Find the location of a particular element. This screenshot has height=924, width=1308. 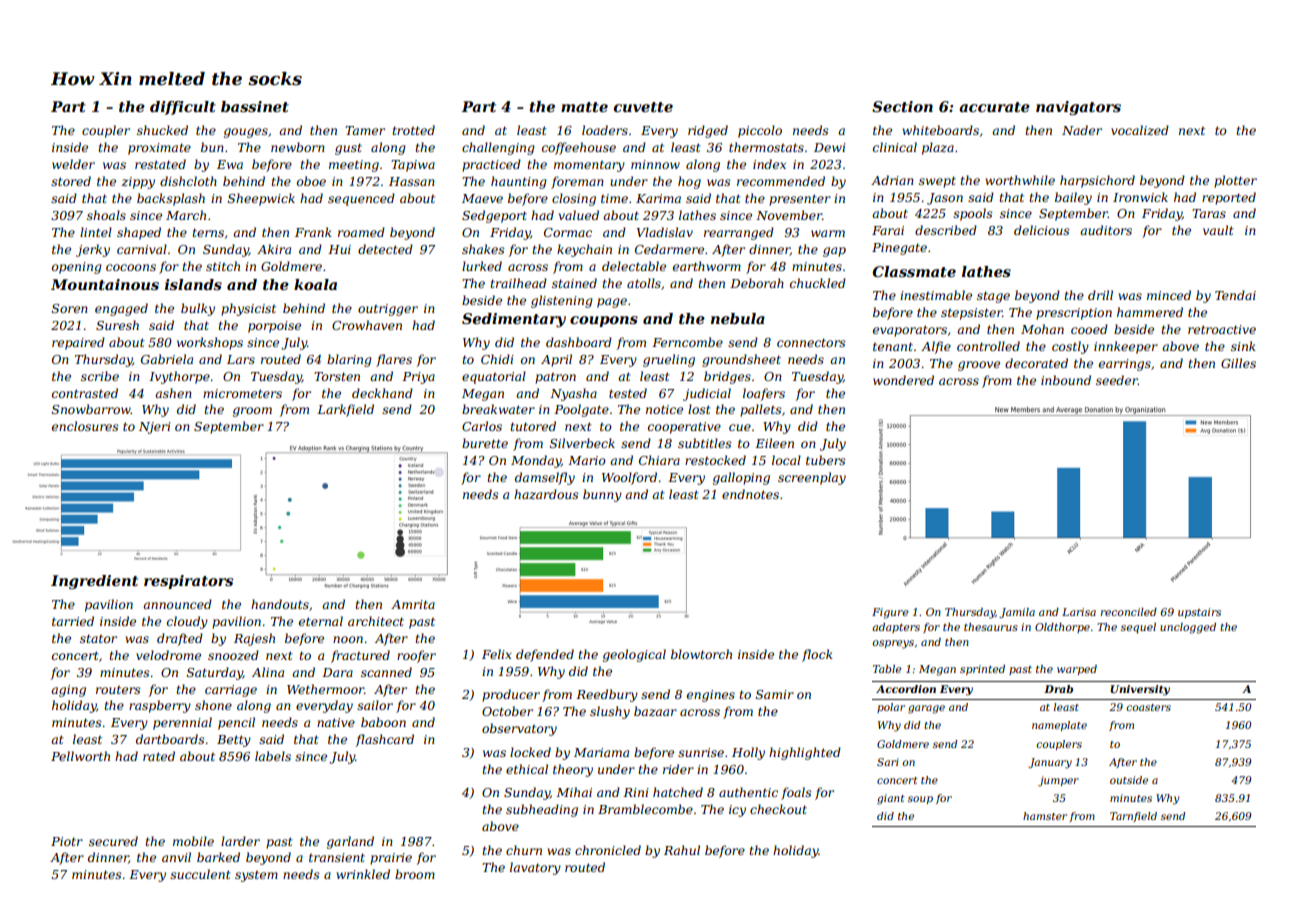

oboe is located at coordinates (311, 181).
